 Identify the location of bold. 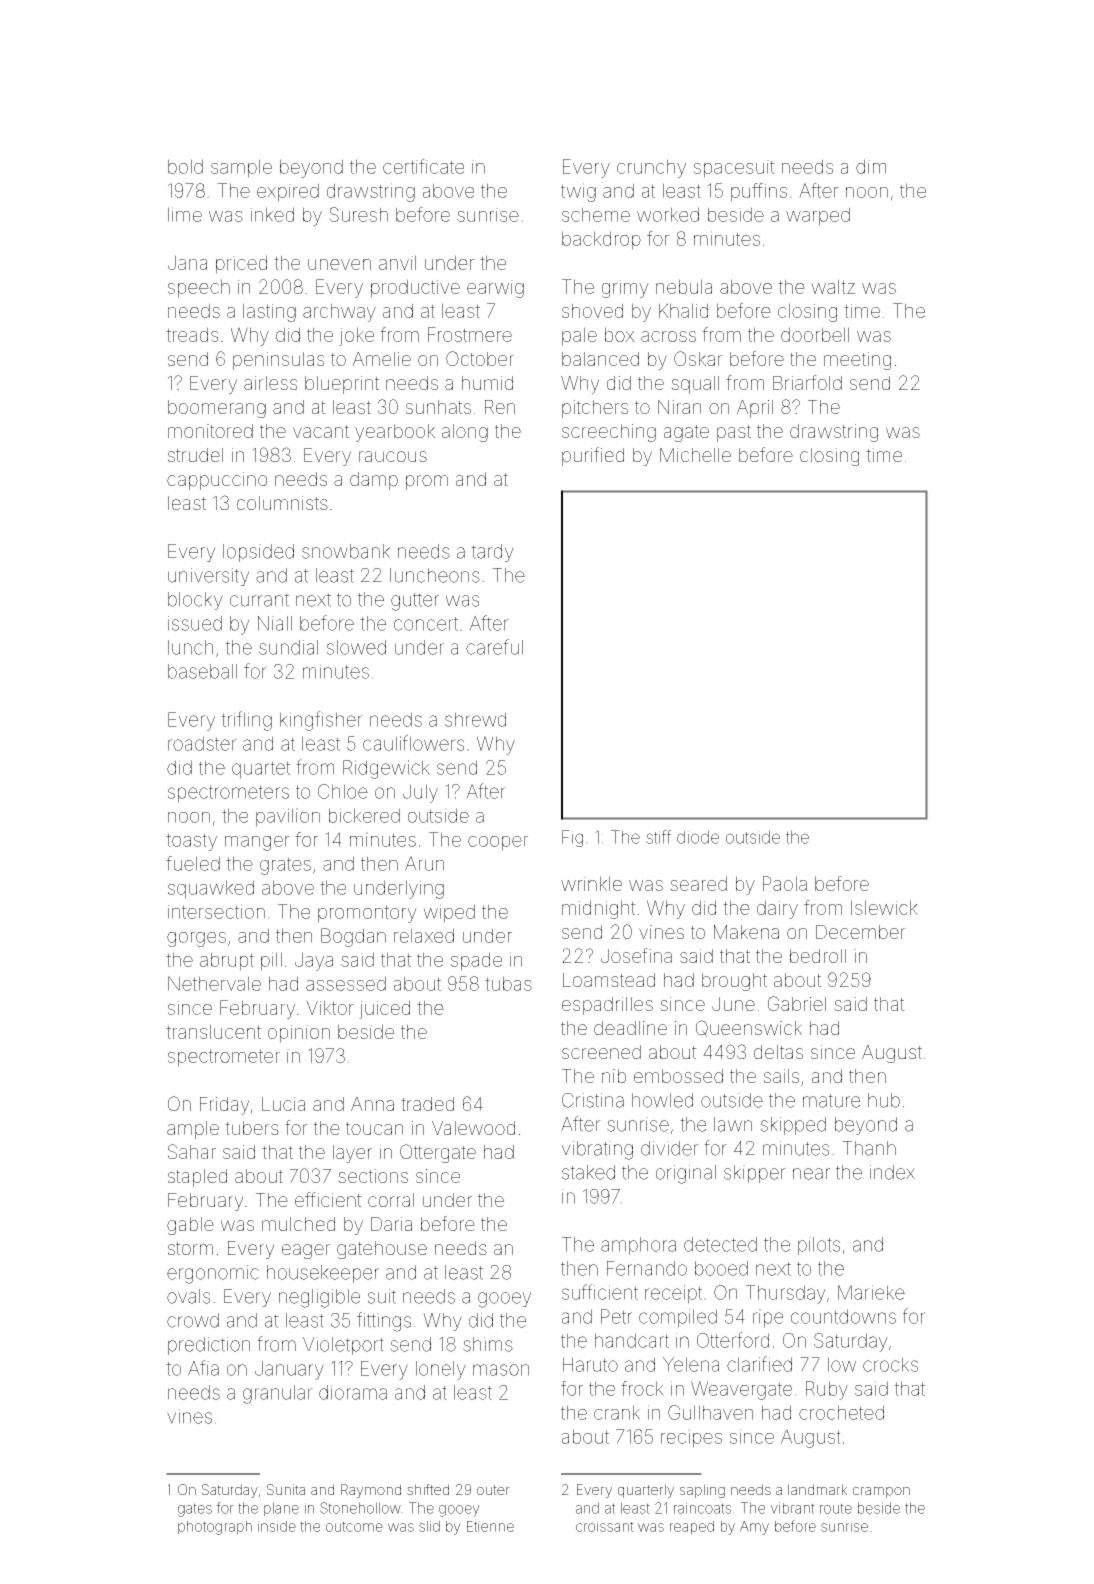
(185, 166).
